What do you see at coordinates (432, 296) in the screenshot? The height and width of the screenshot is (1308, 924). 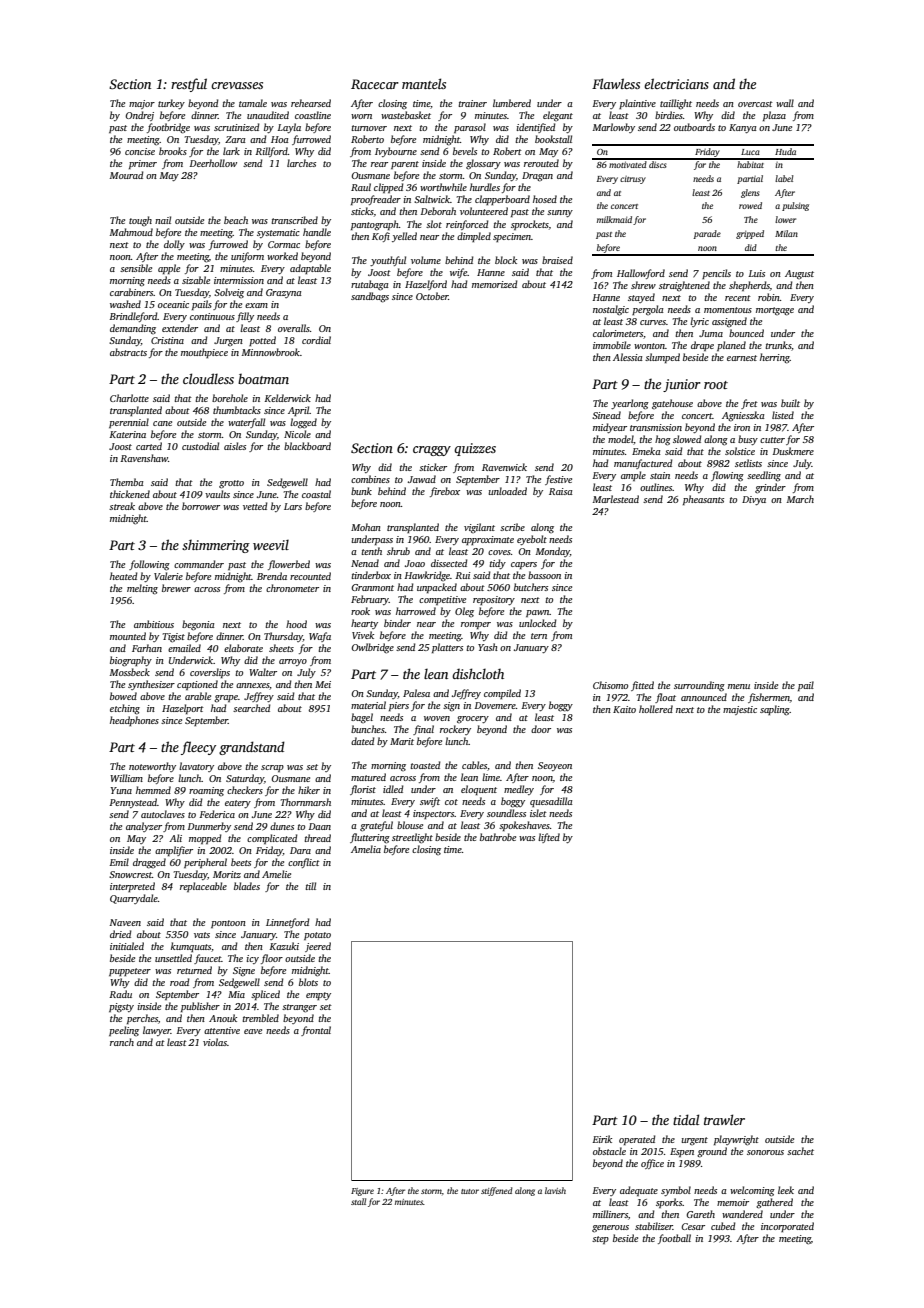 I see `October` at bounding box center [432, 296].
